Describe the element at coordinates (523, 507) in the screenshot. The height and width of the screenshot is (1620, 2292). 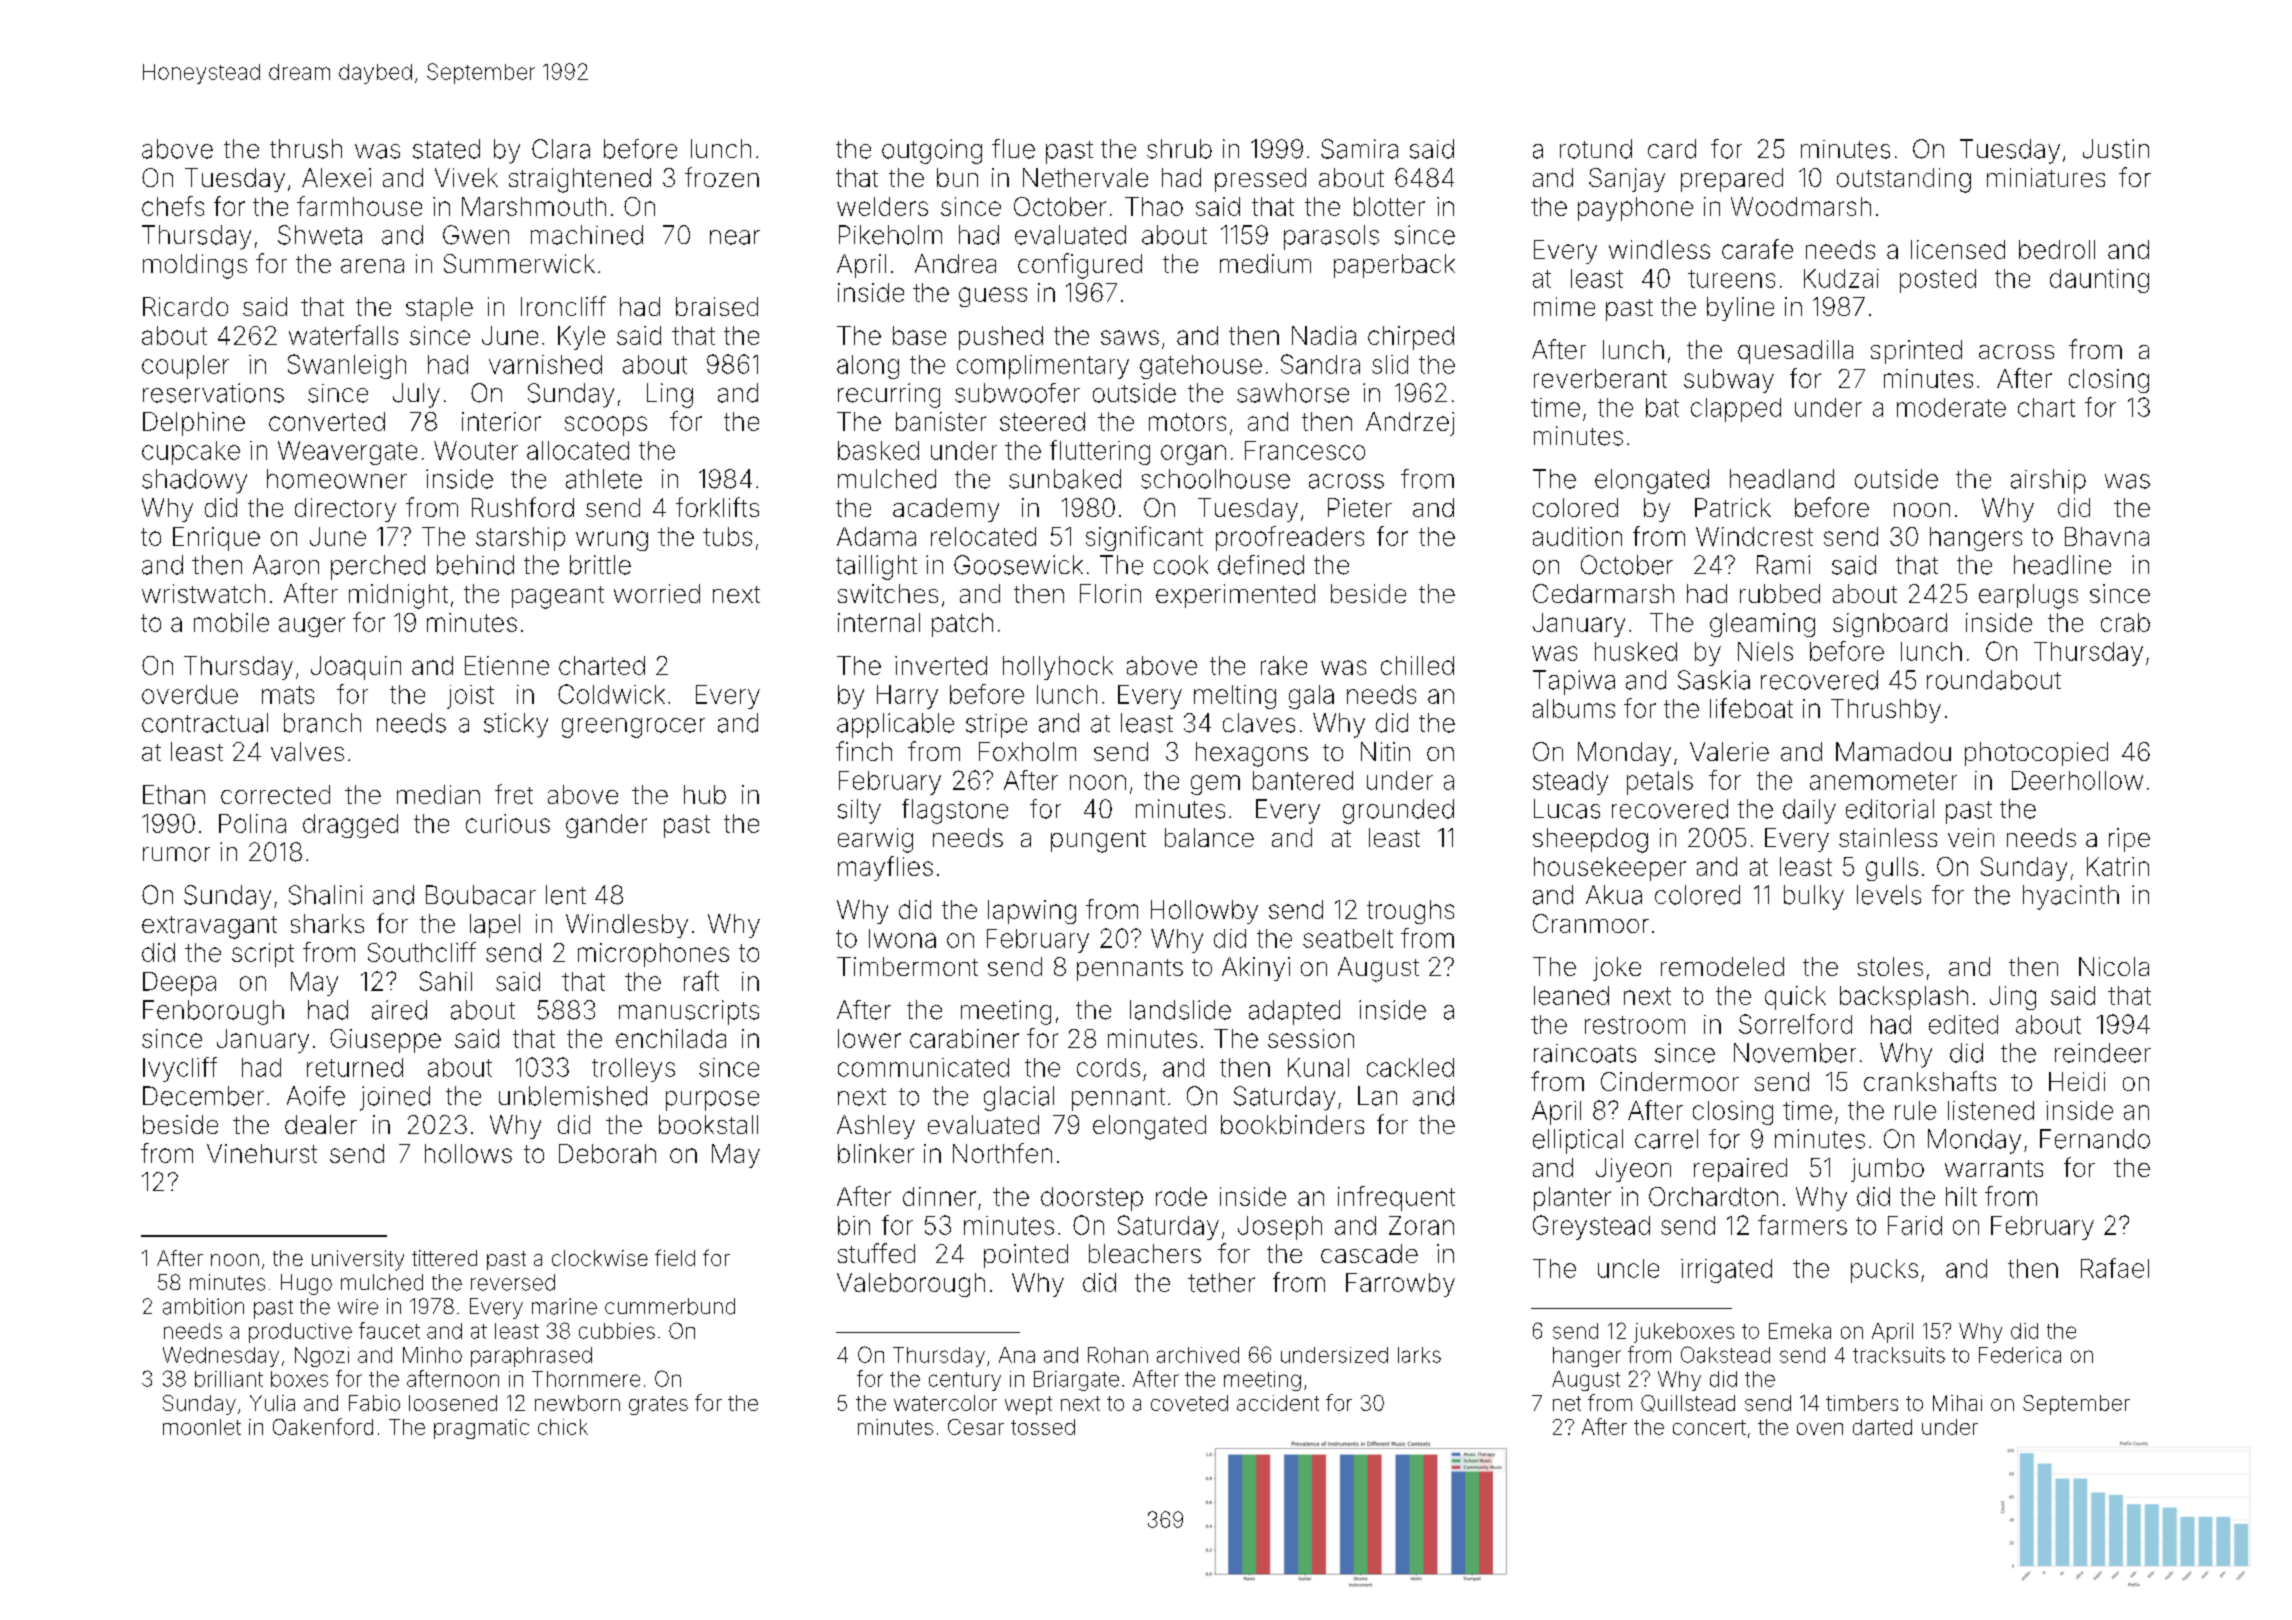
I see `Rushford` at that location.
